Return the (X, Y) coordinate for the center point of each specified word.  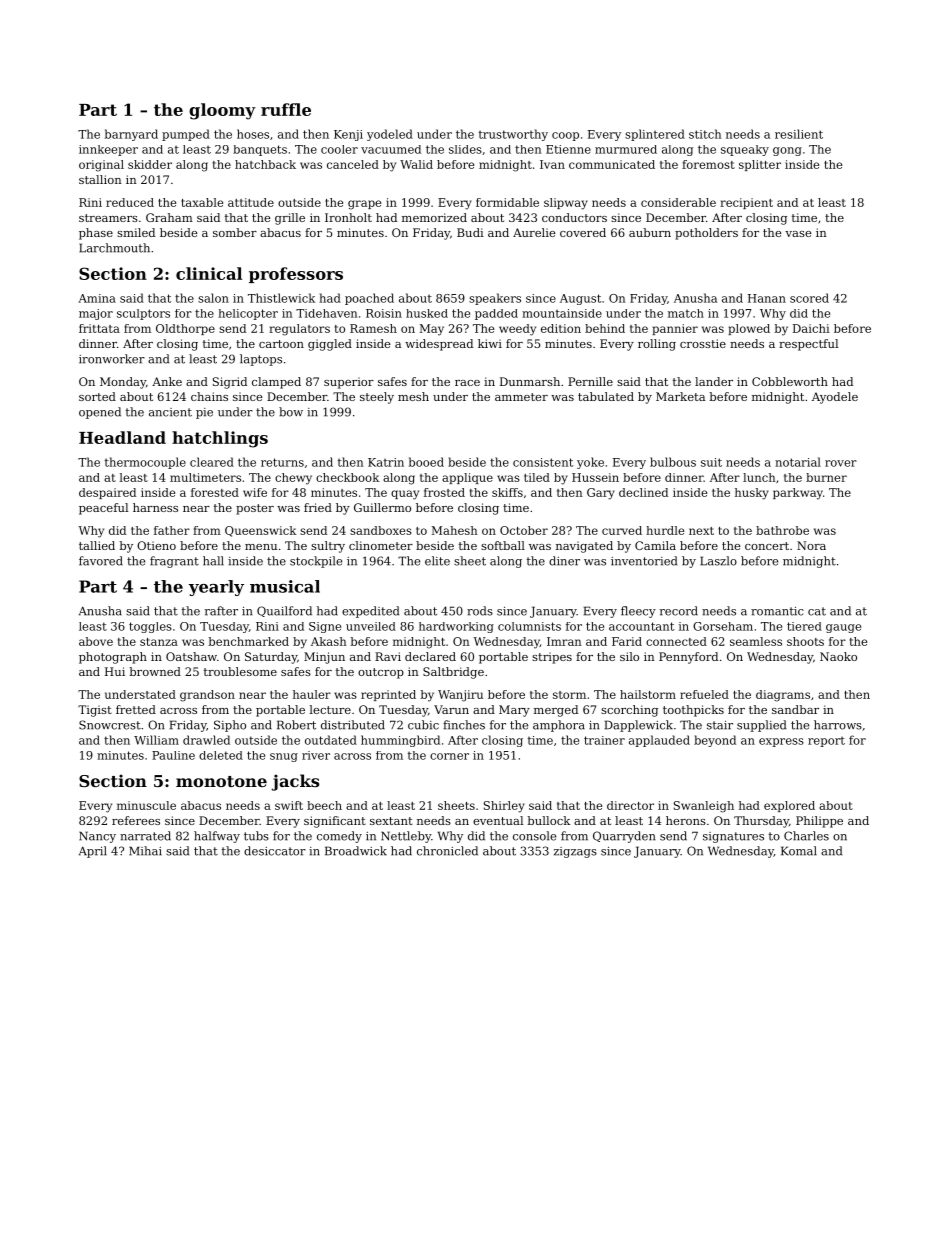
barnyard (131, 135)
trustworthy (513, 135)
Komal (799, 851)
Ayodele (835, 398)
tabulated (606, 396)
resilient (799, 134)
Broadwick (356, 851)
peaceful (103, 509)
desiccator (275, 851)
